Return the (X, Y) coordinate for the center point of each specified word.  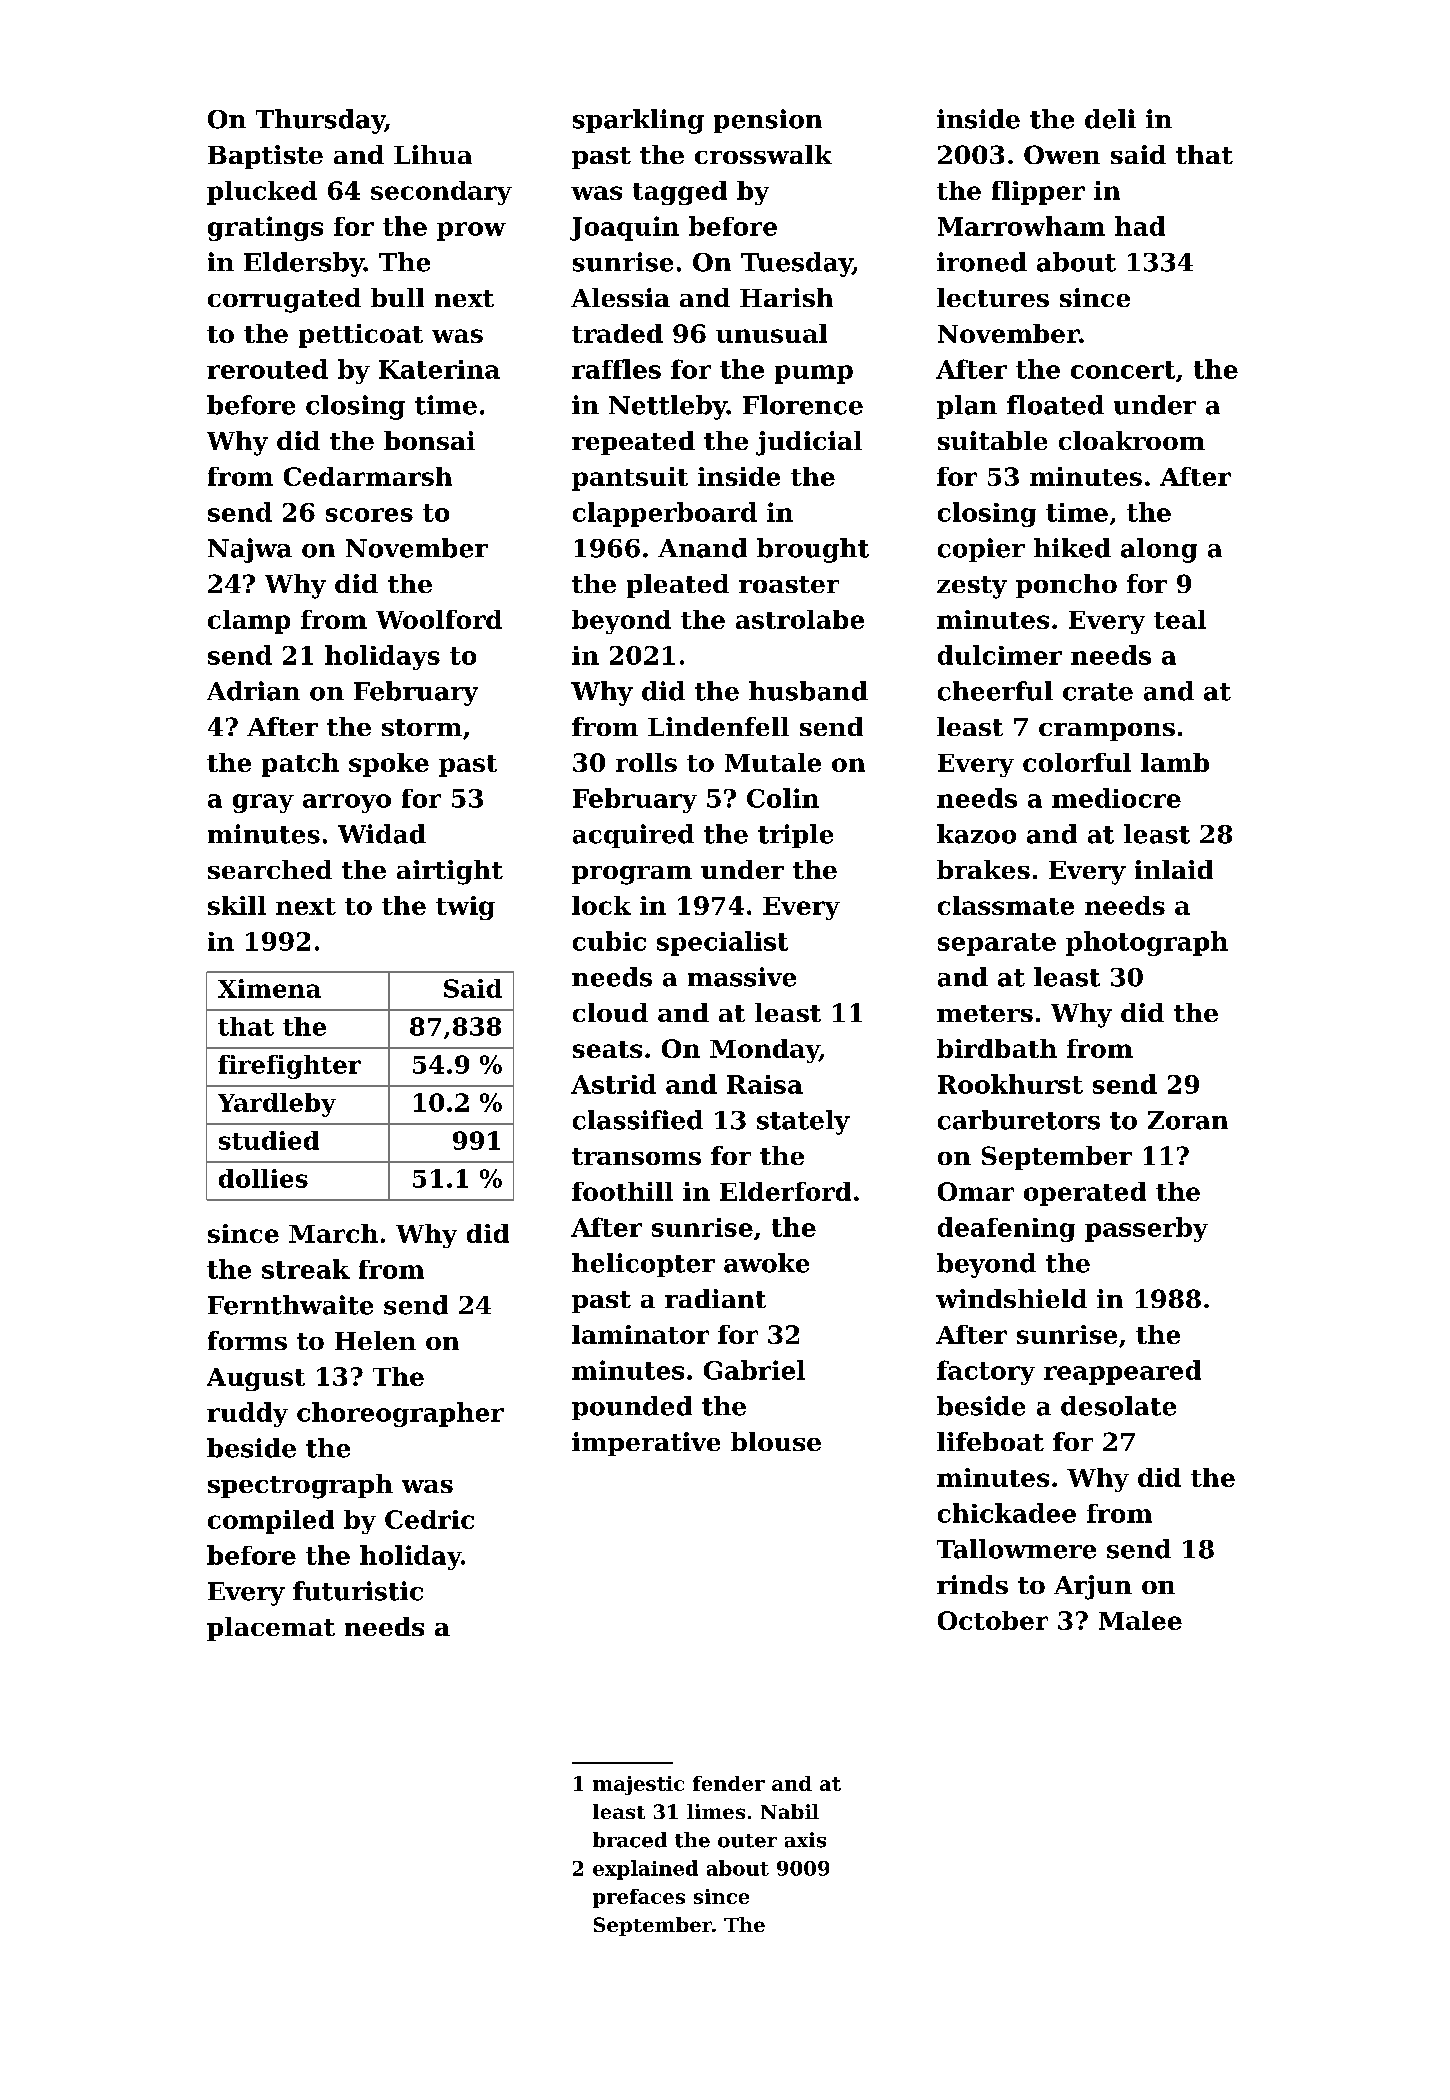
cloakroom (1132, 440)
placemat (271, 1629)
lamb (1175, 762)
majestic (638, 1785)
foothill (622, 1191)
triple (795, 836)
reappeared (1122, 1372)
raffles (616, 369)
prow (471, 231)
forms (247, 1340)
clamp (249, 622)
